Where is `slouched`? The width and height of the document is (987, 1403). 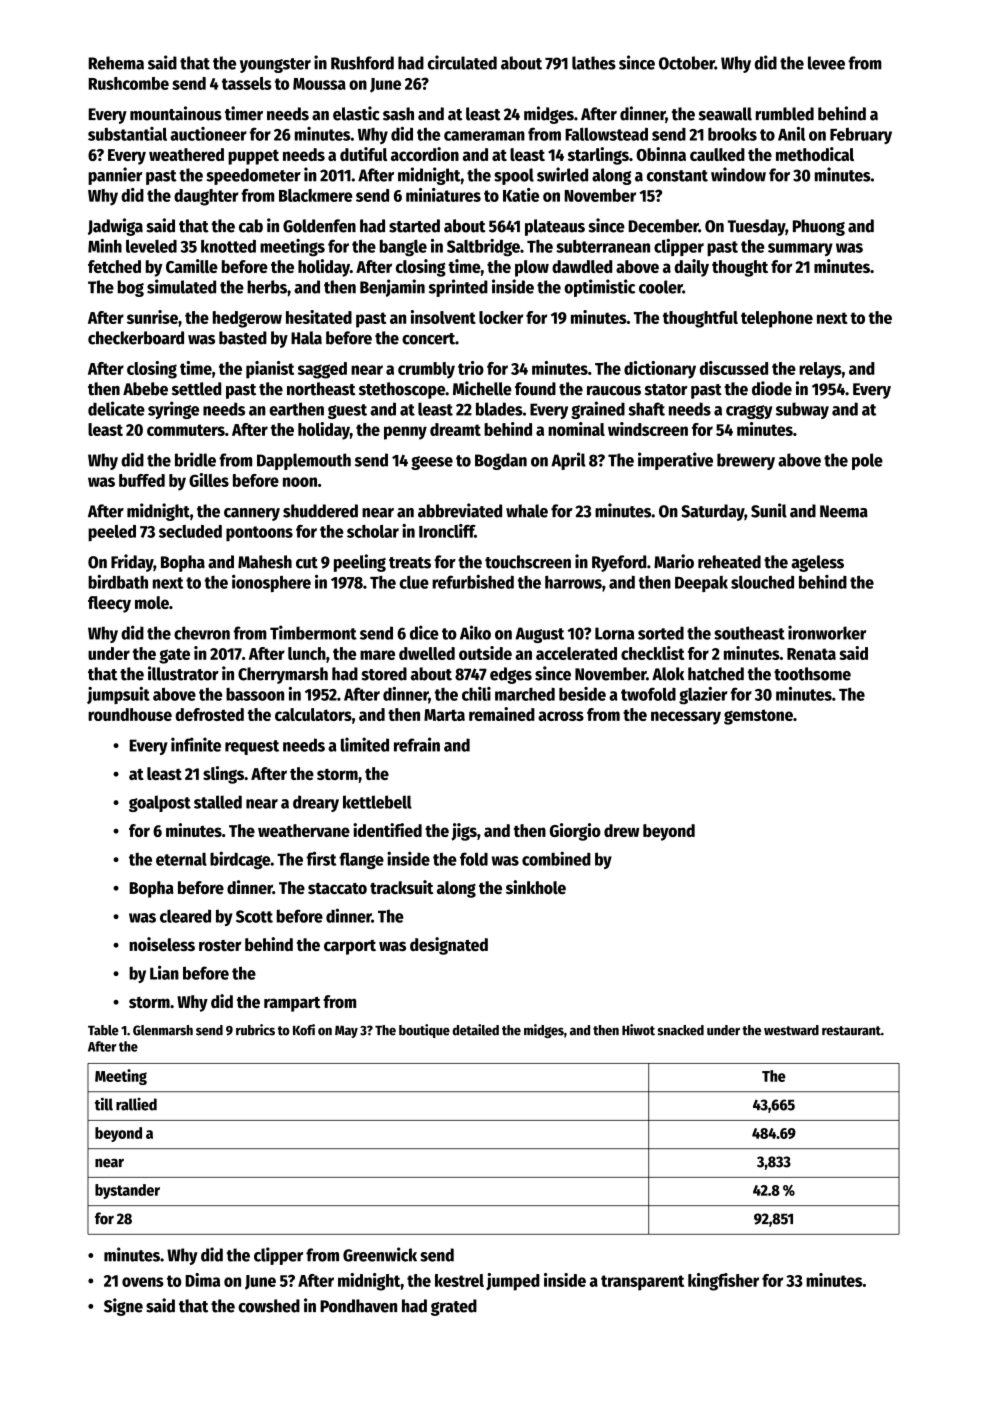
slouched is located at coordinates (762, 582).
